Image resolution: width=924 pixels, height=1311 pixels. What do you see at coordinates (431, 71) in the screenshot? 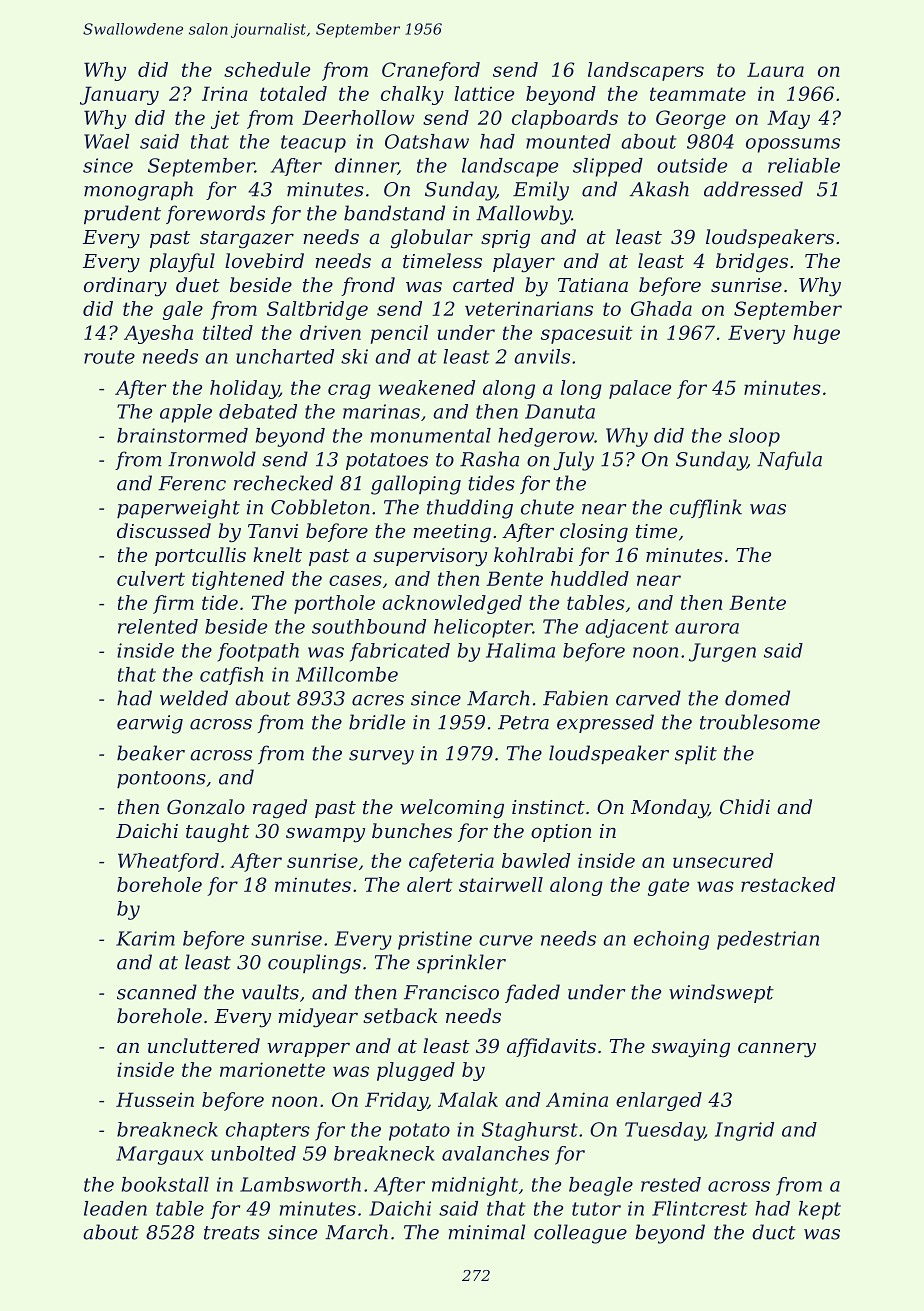
I see `Craneford` at bounding box center [431, 71].
